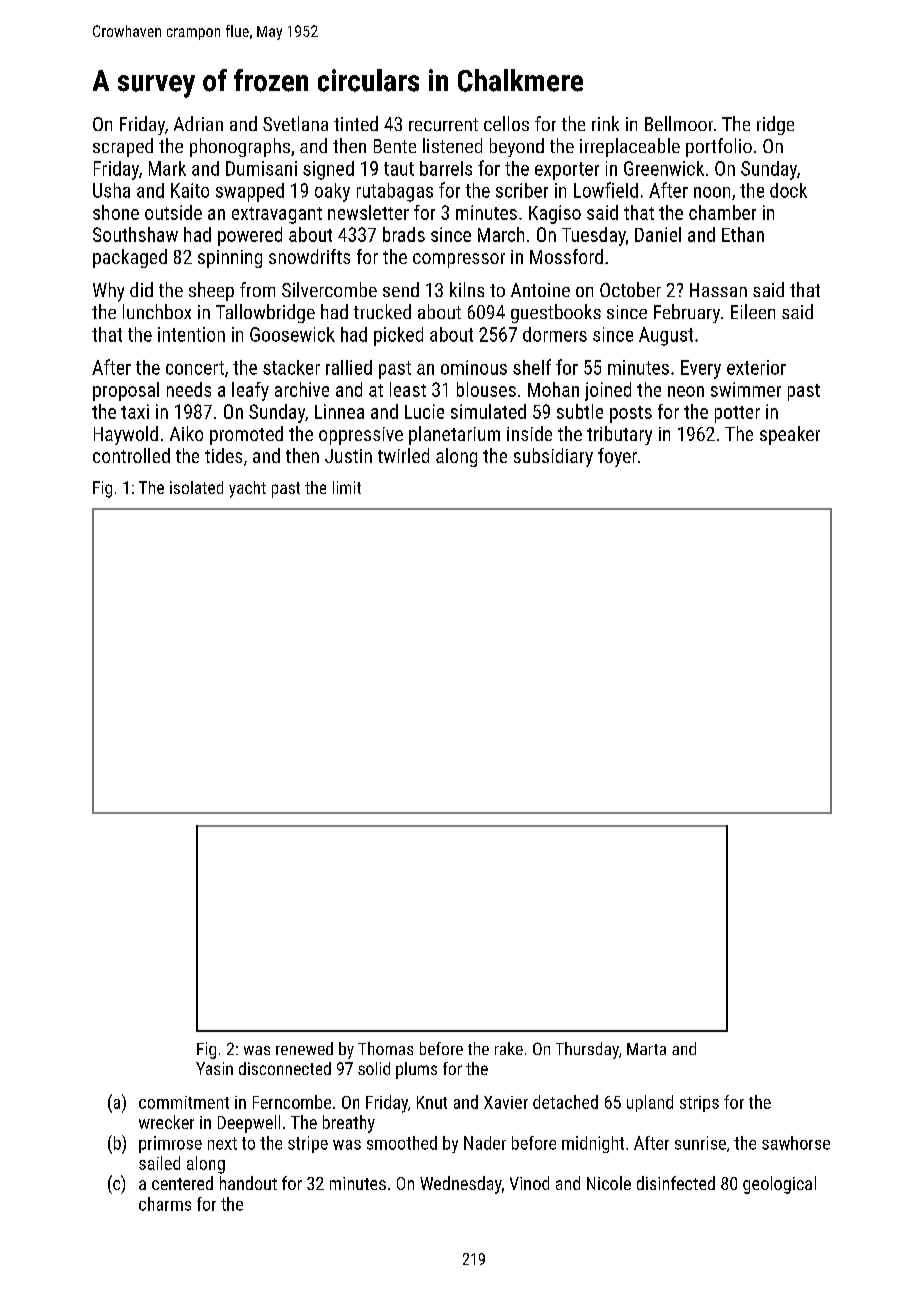  What do you see at coordinates (182, 1183) in the page?
I see `centered` at bounding box center [182, 1183].
